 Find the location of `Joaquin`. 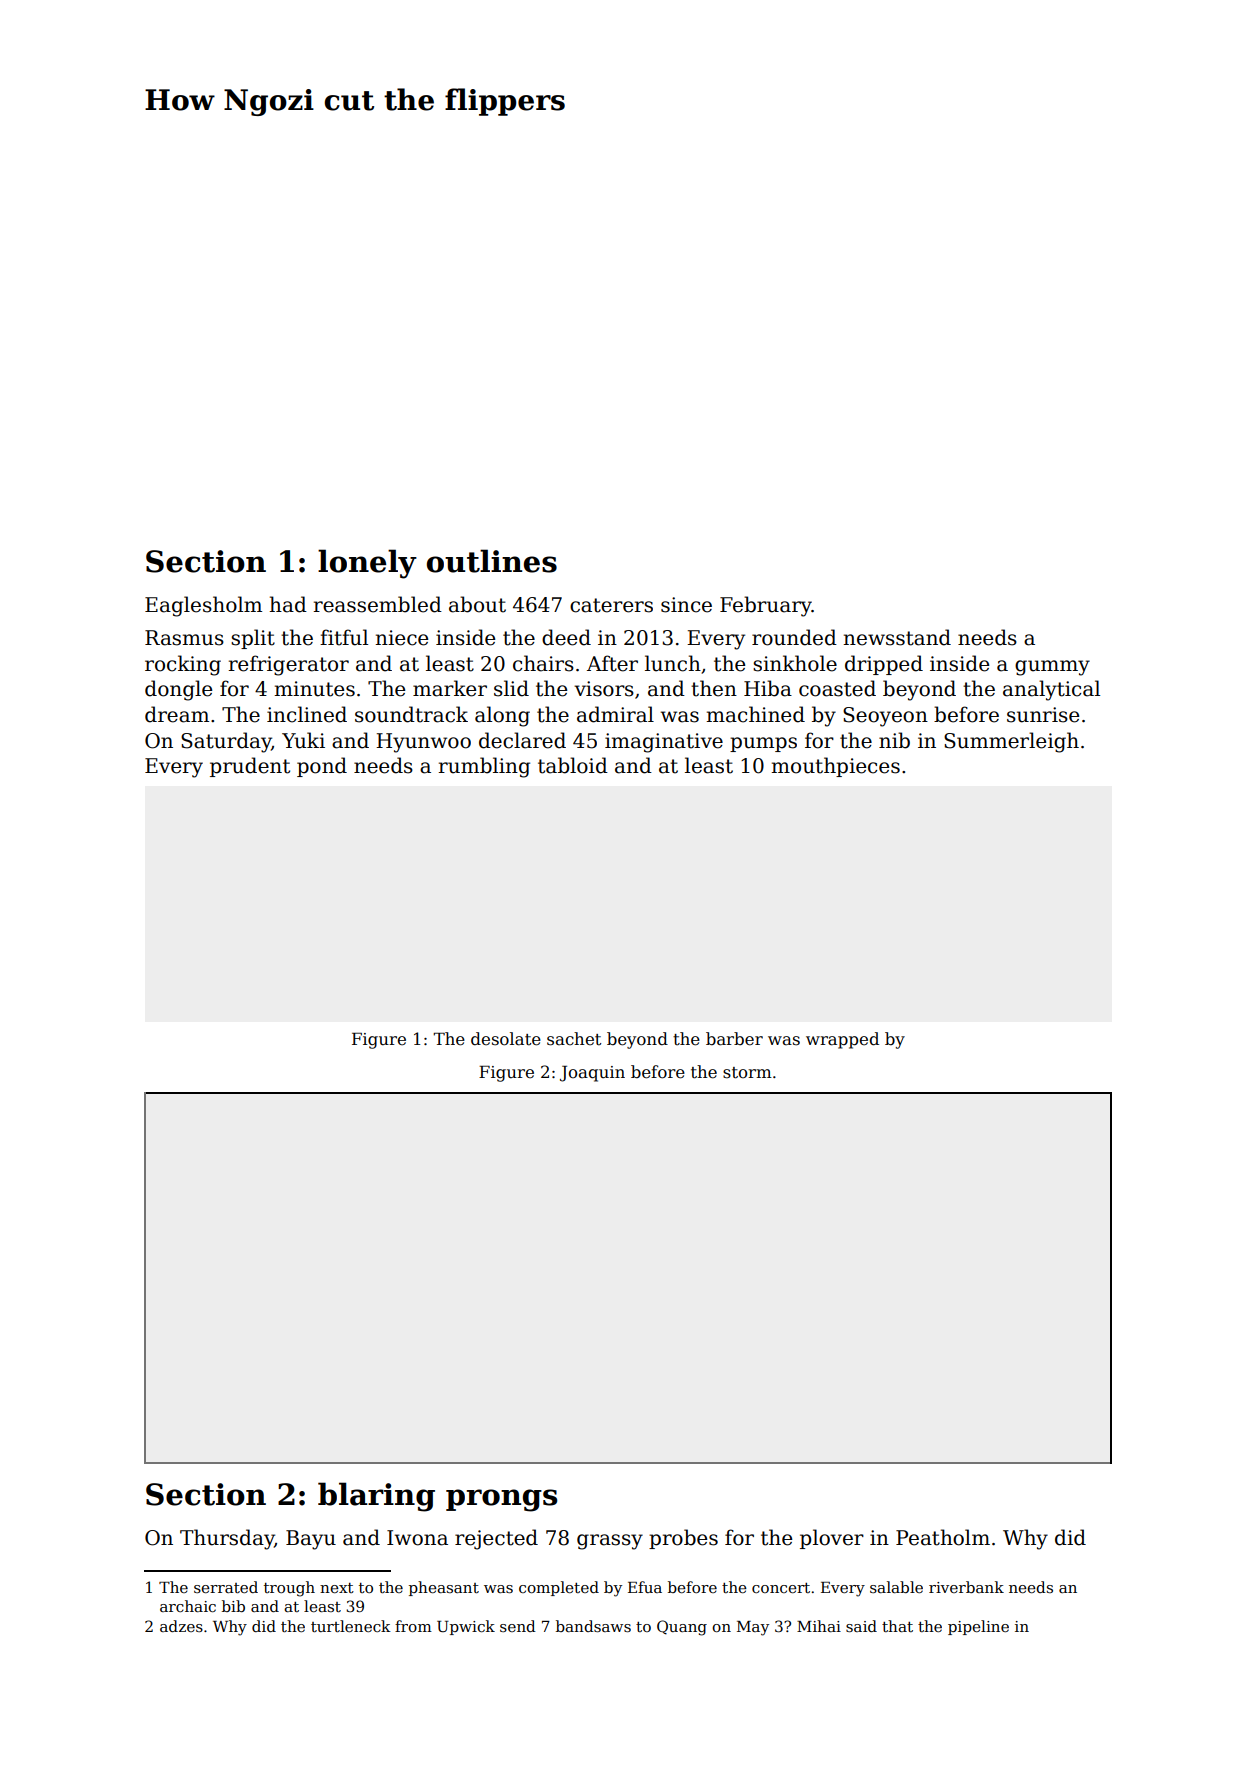

Joaquin is located at coordinates (592, 1074).
